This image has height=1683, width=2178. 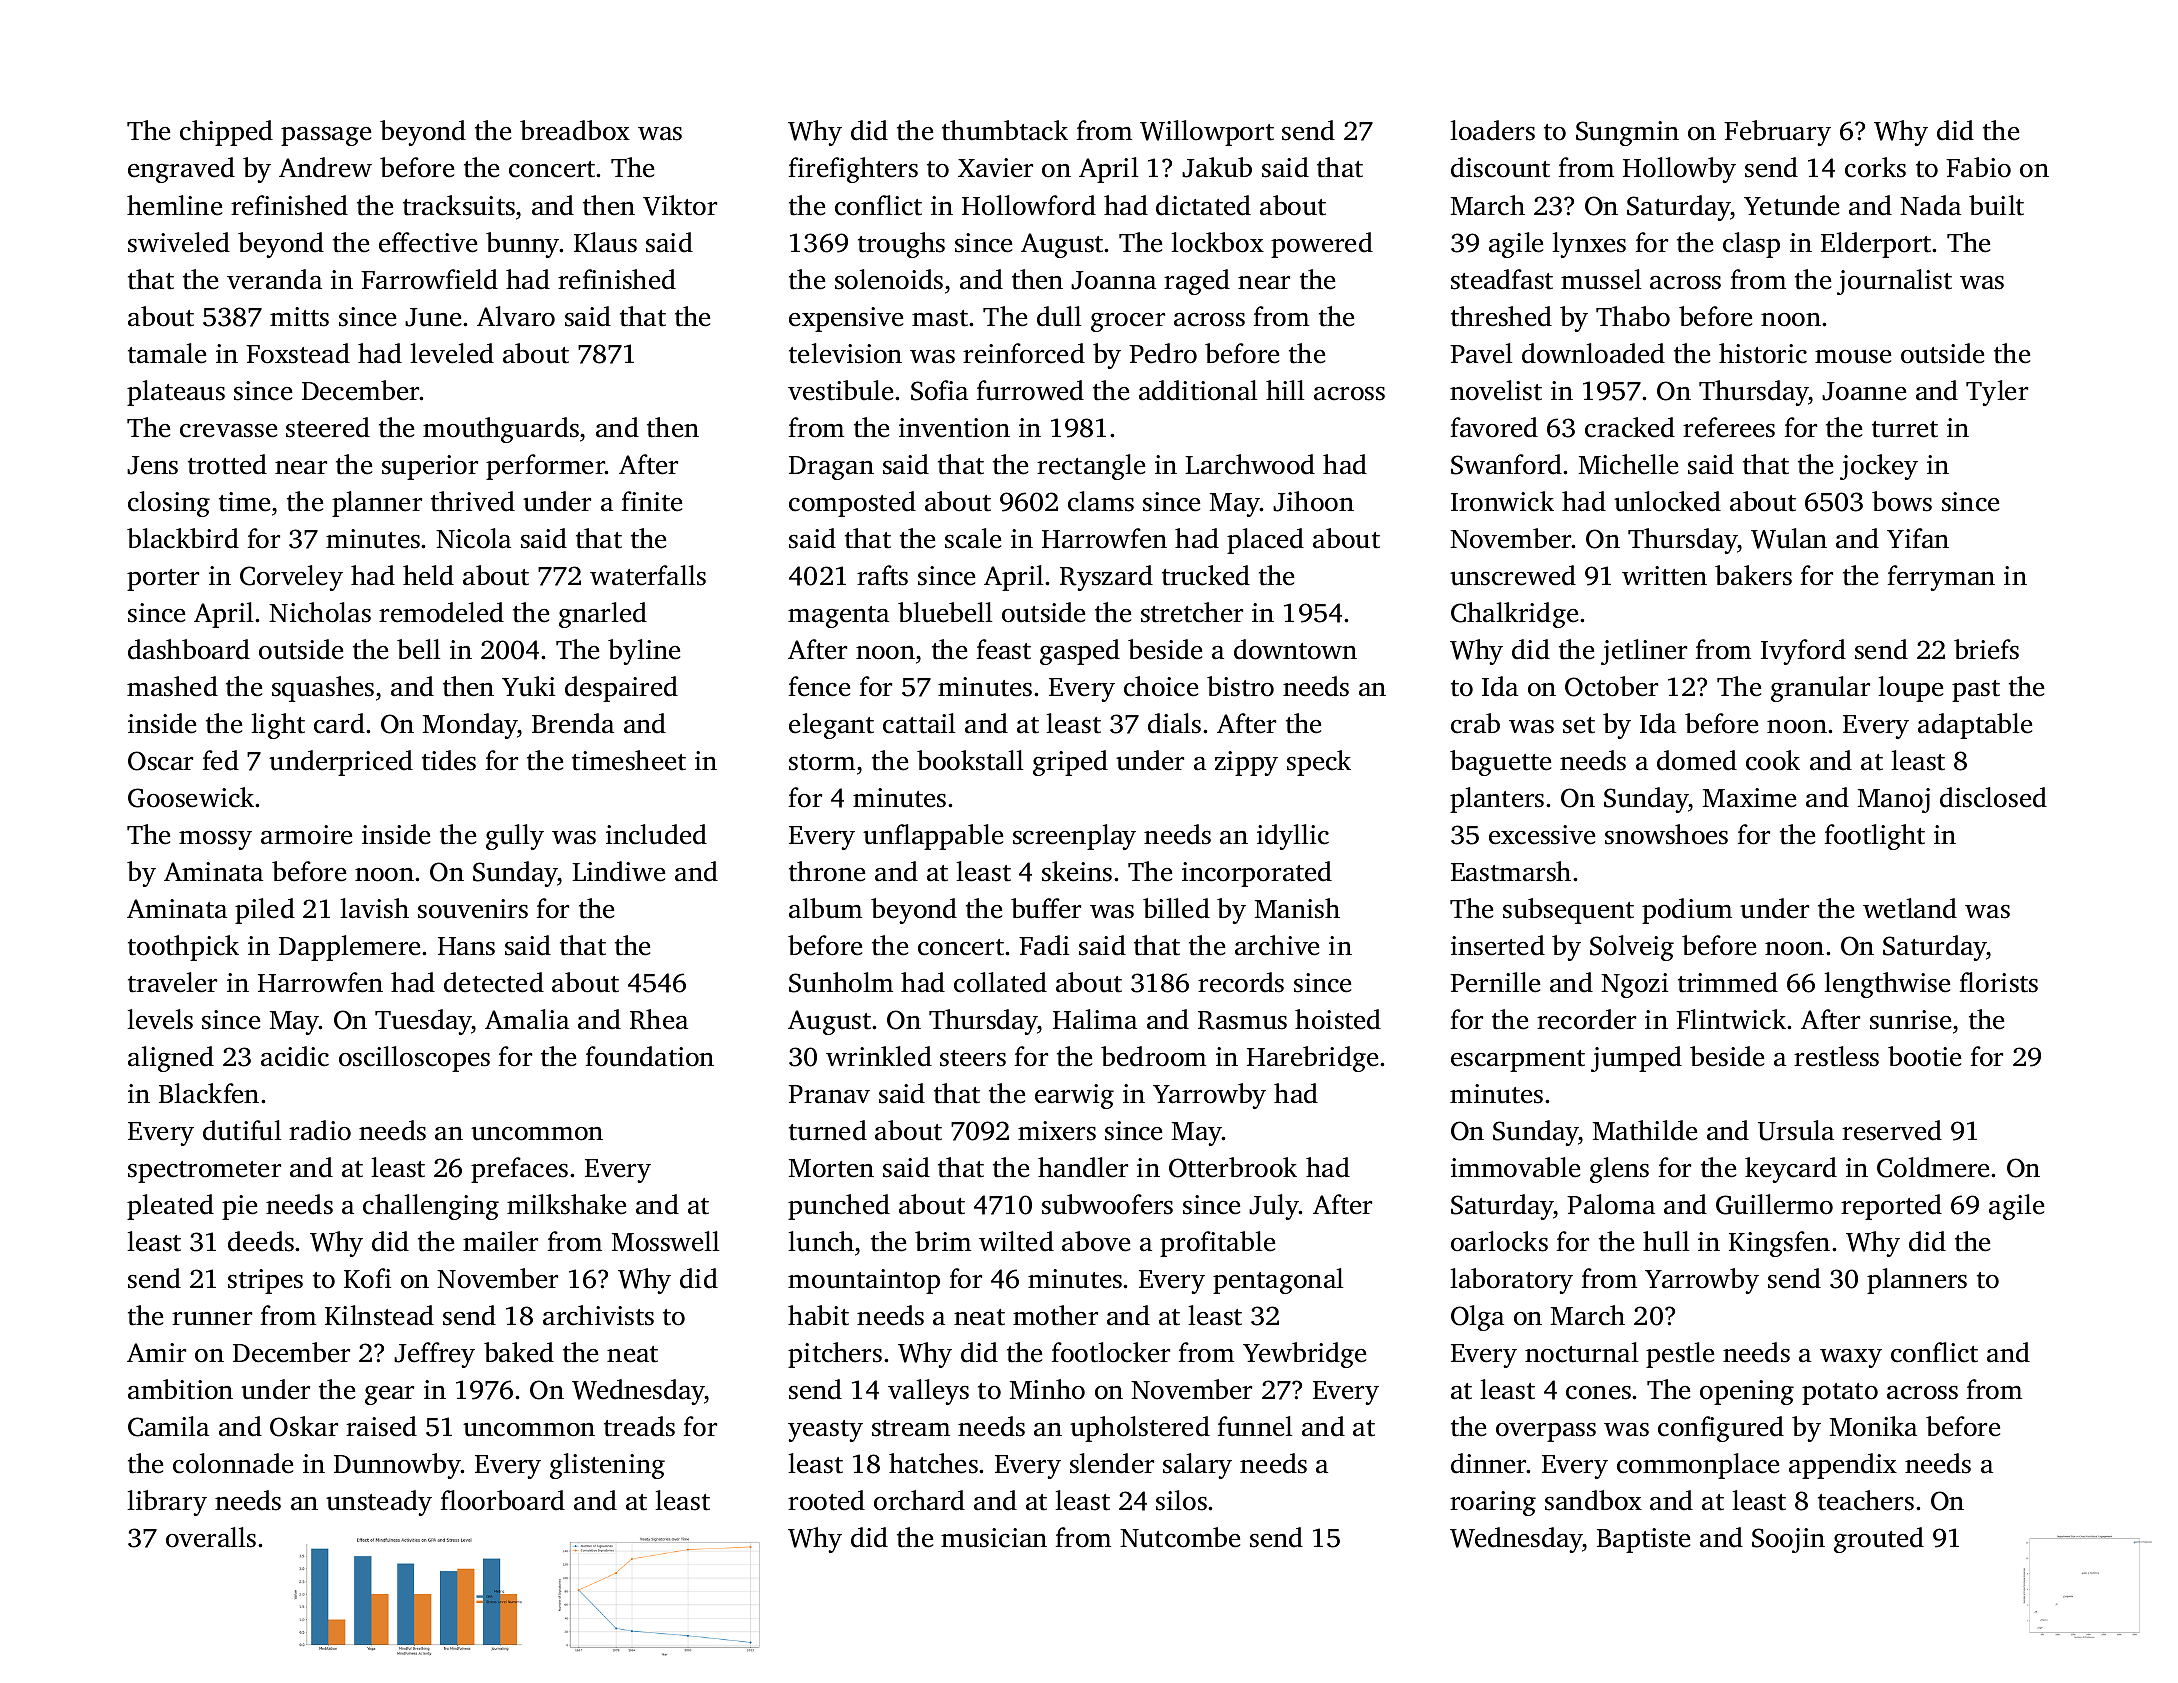 I want to click on loaders, so click(x=1492, y=130).
